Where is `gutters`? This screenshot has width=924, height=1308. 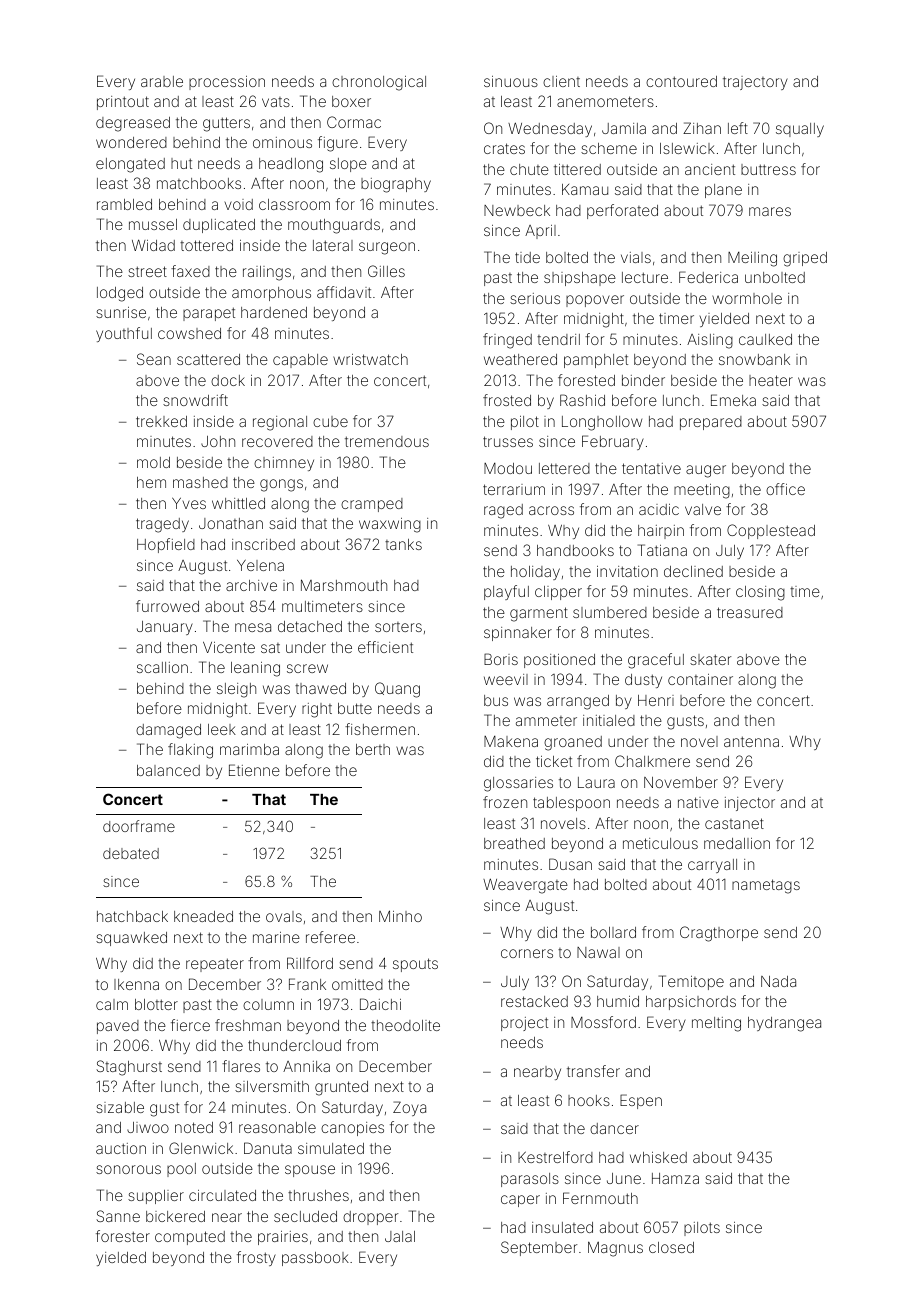 gutters is located at coordinates (226, 124).
